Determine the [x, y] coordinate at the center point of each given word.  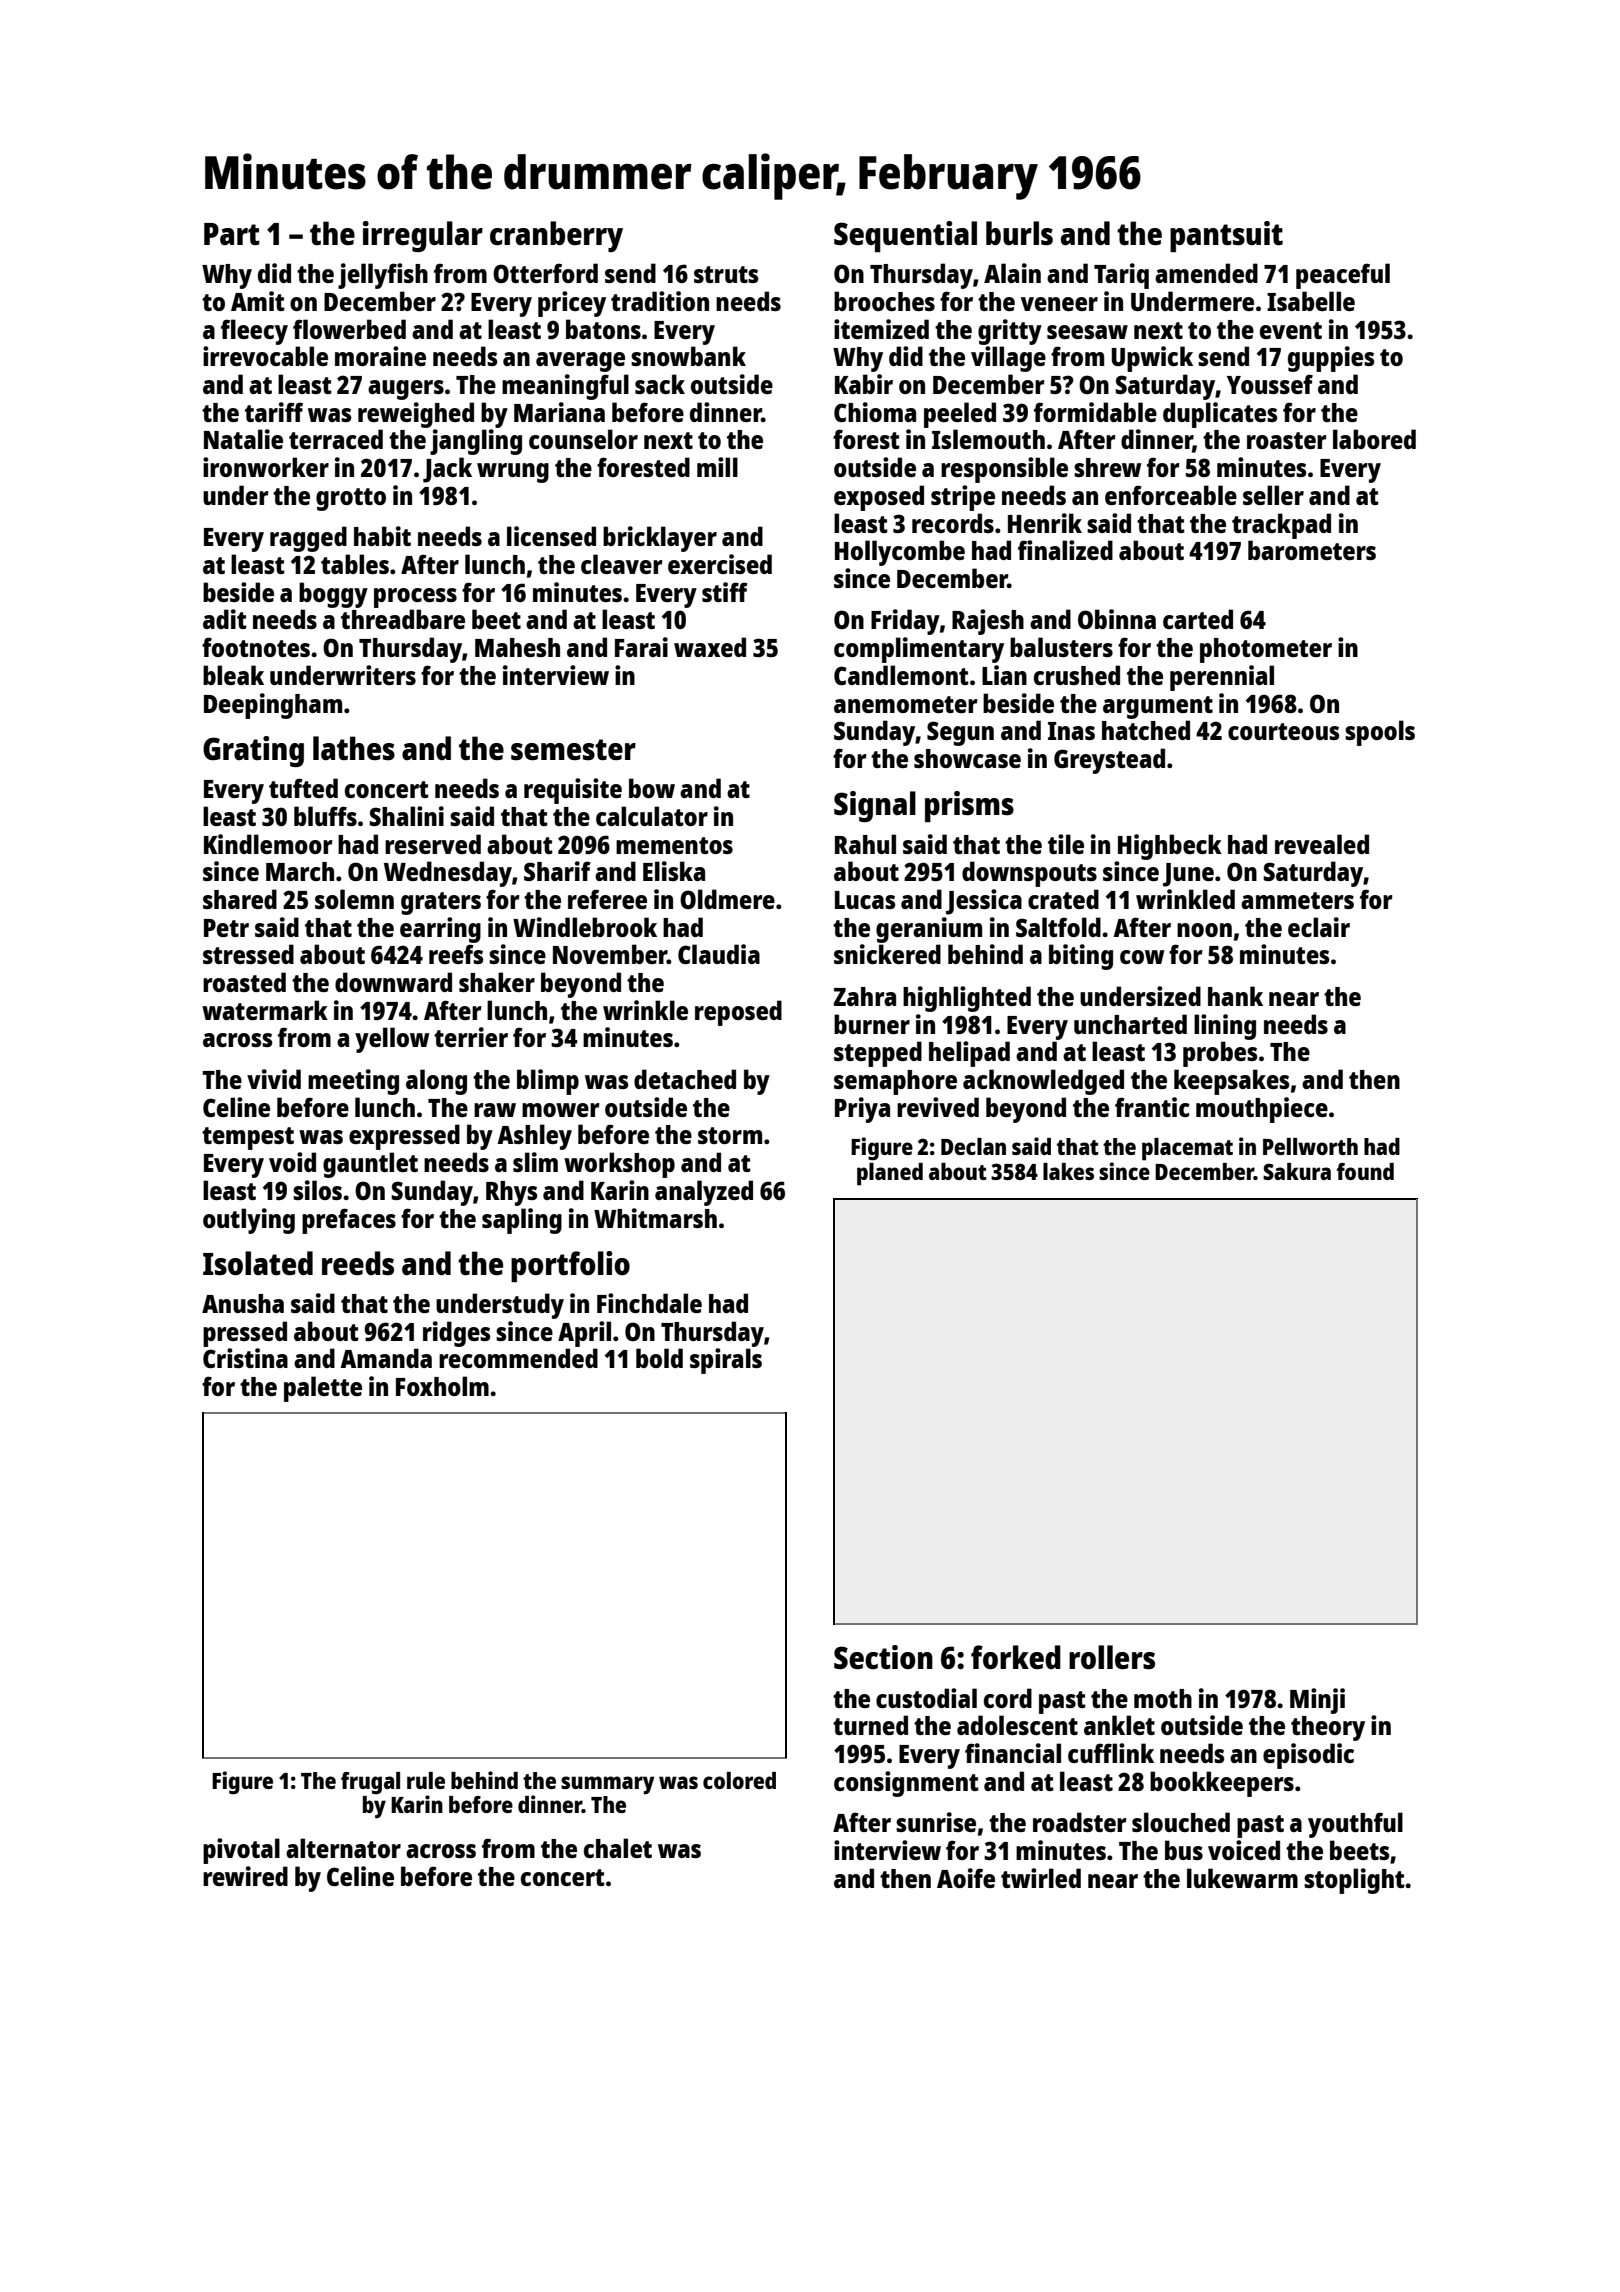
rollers [1112, 1657]
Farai [641, 647]
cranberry [556, 236]
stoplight [1354, 1881]
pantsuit [1226, 236]
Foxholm [442, 1386]
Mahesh [517, 647]
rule [426, 1780]
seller [1273, 495]
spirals [726, 1361]
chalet [618, 1848]
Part [232, 234]
